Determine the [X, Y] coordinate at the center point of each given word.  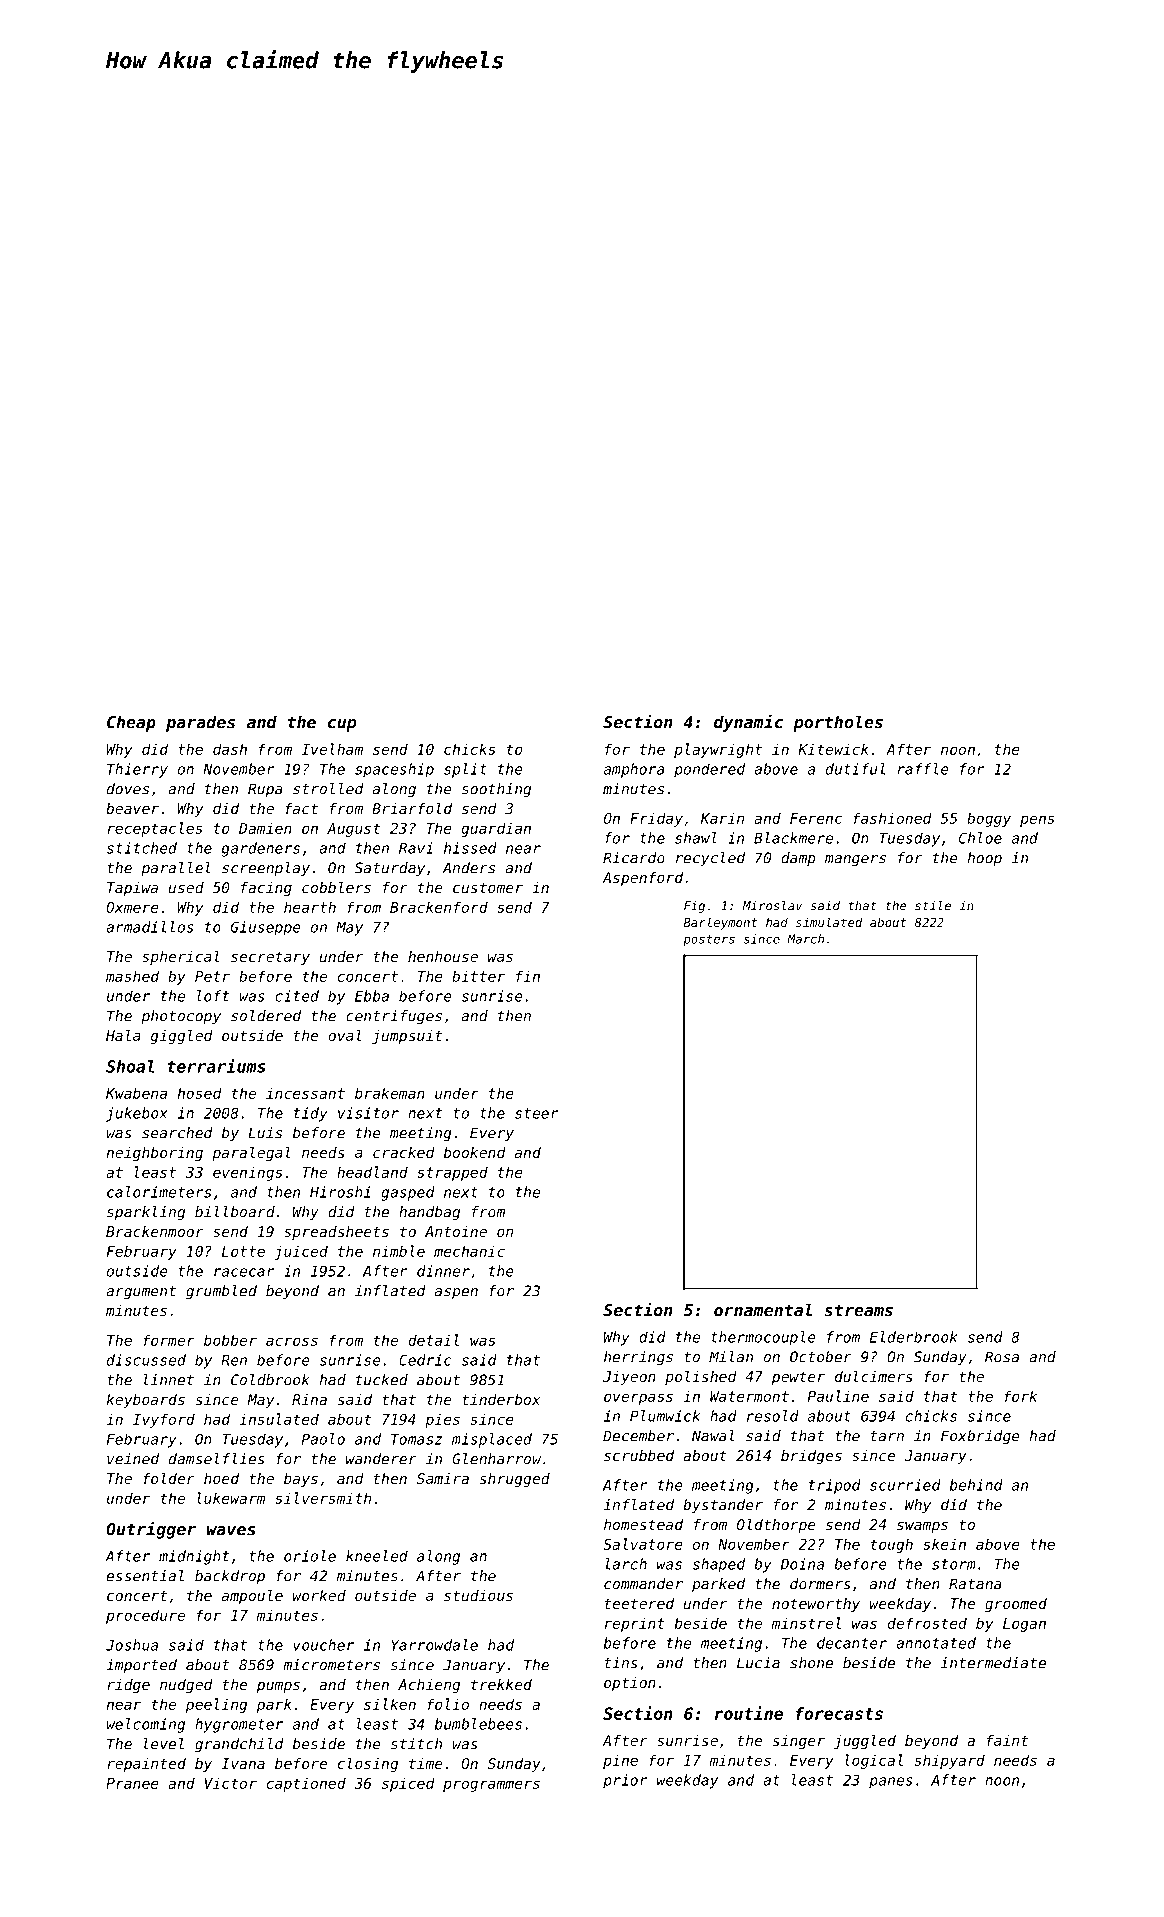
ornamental [763, 1310]
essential [145, 1576]
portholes [838, 723]
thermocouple [763, 1338]
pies [442, 1420]
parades [200, 723]
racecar [244, 1272]
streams [858, 1310]
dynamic [748, 723]
